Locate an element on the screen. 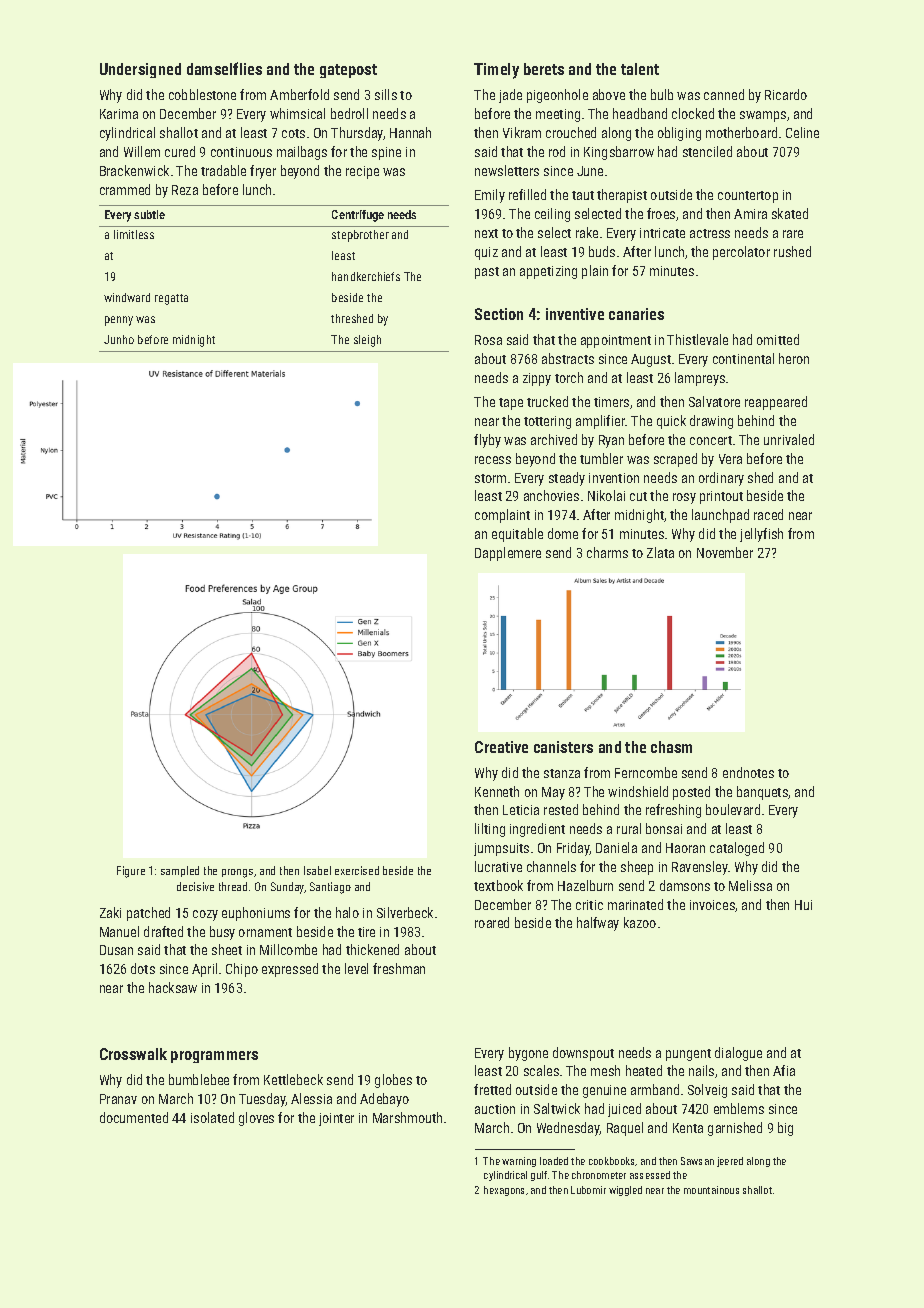  handkerchiefs is located at coordinates (366, 276).
